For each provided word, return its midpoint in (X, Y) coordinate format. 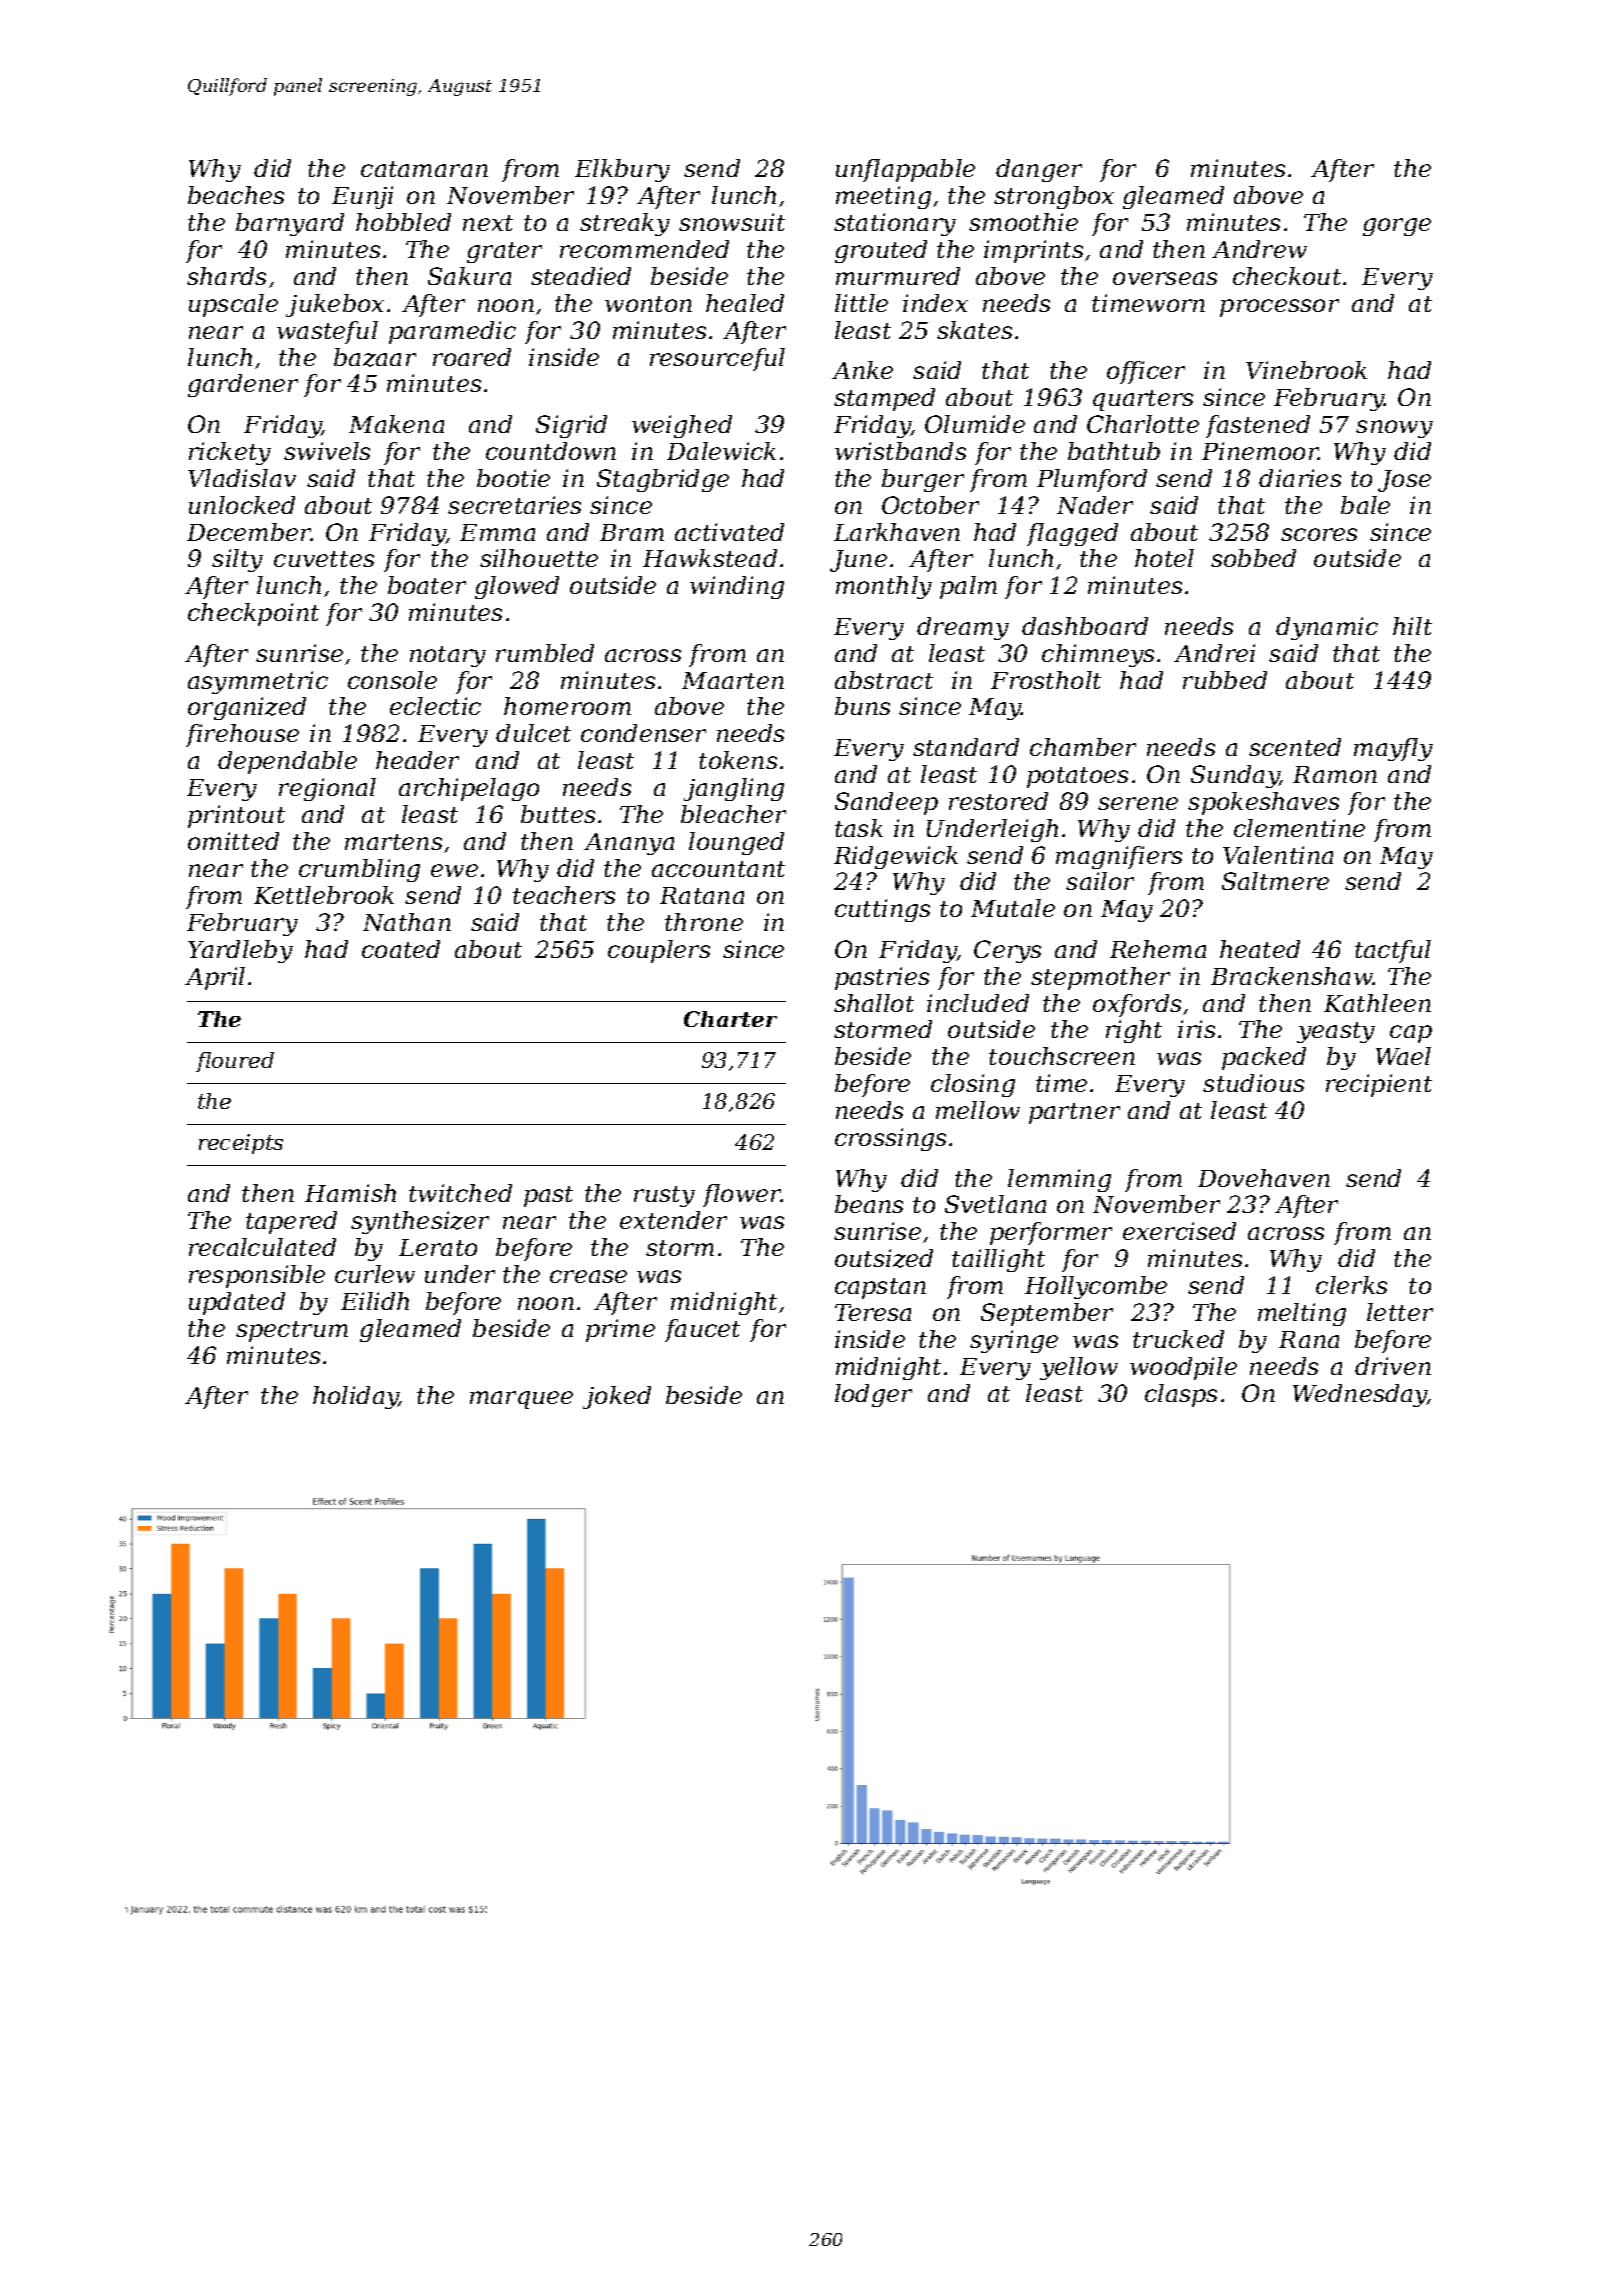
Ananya (629, 844)
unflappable (905, 170)
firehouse (242, 735)
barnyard (290, 224)
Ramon (1335, 774)
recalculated (262, 1247)
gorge (1397, 227)
